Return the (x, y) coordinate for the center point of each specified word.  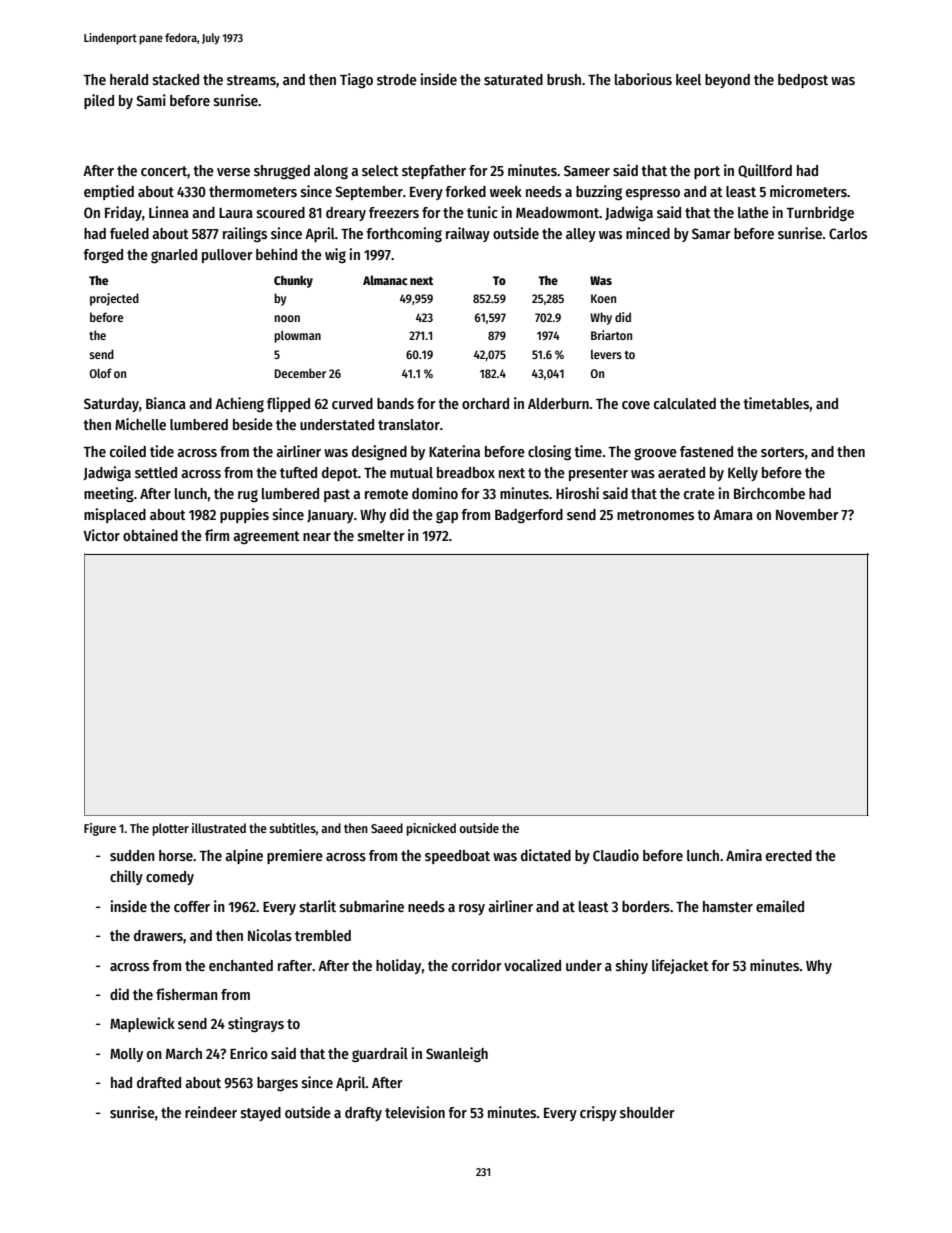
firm (217, 535)
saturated (513, 79)
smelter (381, 535)
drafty (363, 1114)
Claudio (616, 855)
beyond (727, 81)
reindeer (211, 1112)
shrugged (282, 172)
